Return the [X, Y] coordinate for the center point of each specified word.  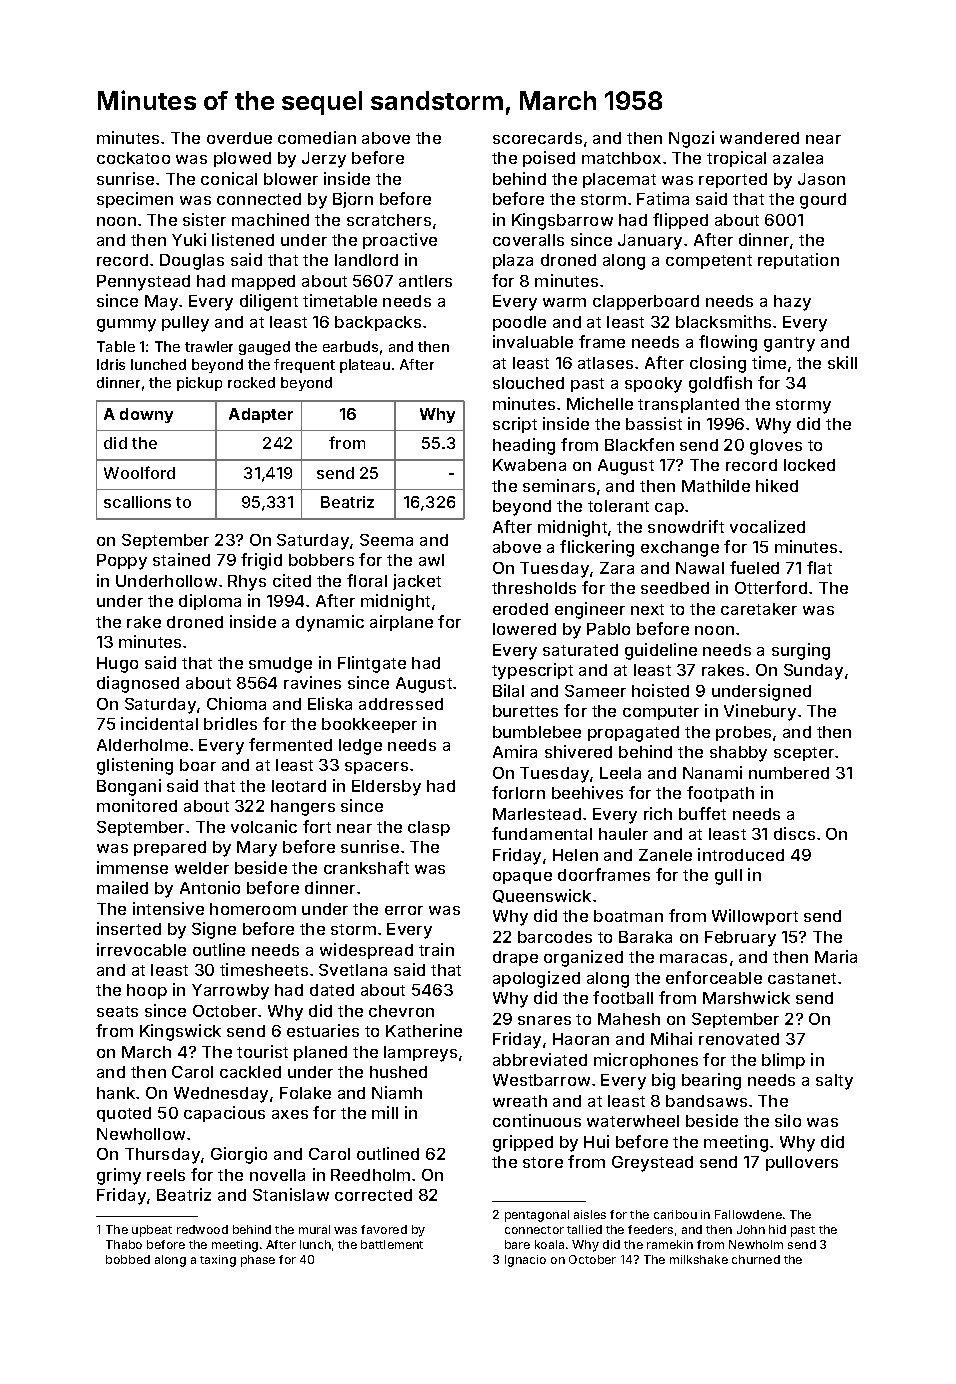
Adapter [261, 415]
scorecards [537, 138]
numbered [789, 773]
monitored [137, 805]
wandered [759, 138]
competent [709, 262]
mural [314, 1229]
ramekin [670, 1244]
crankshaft [366, 867]
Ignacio [525, 1261]
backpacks [378, 323]
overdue [239, 138]
